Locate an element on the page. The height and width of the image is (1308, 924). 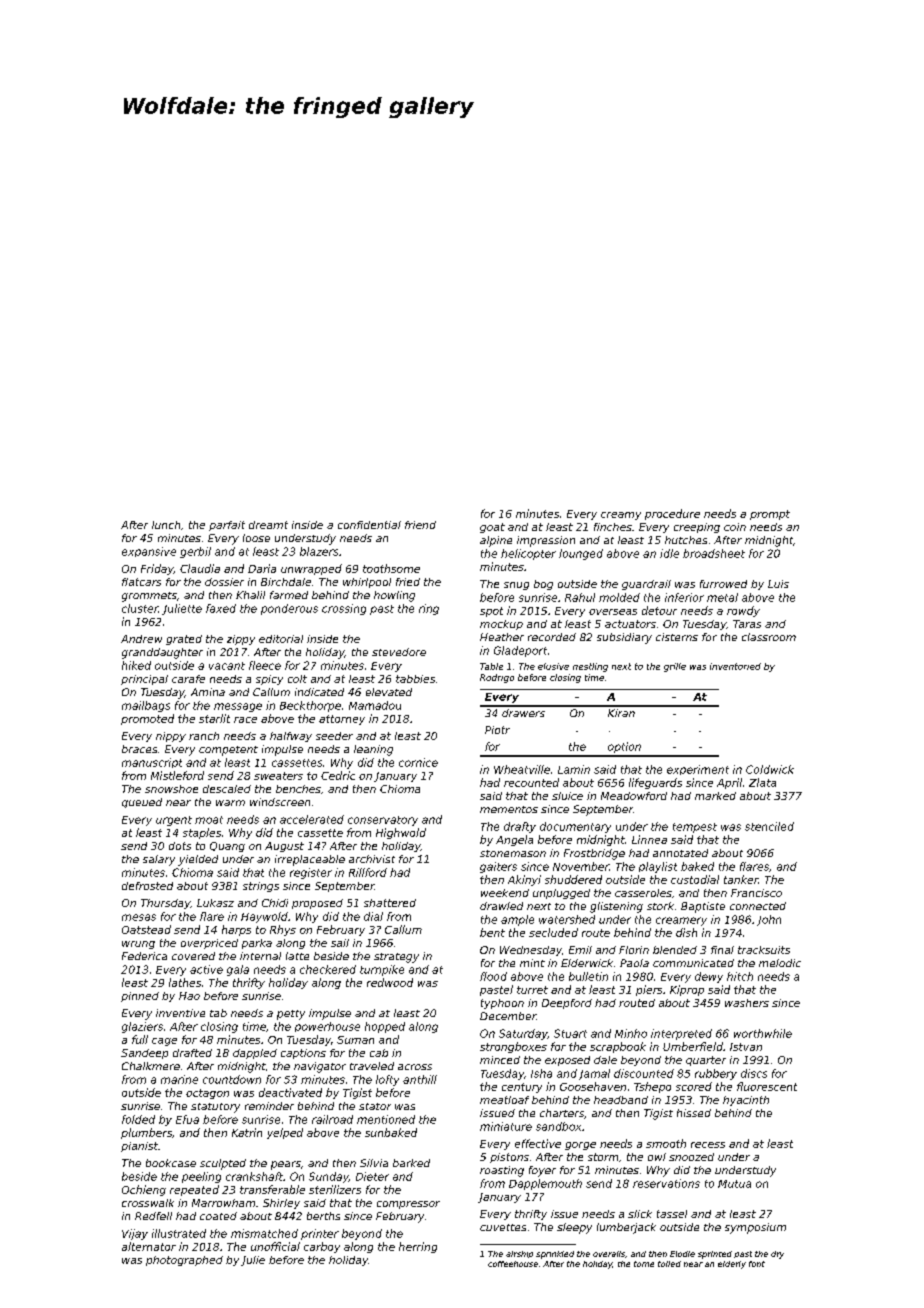
sculpted is located at coordinates (223, 1164).
